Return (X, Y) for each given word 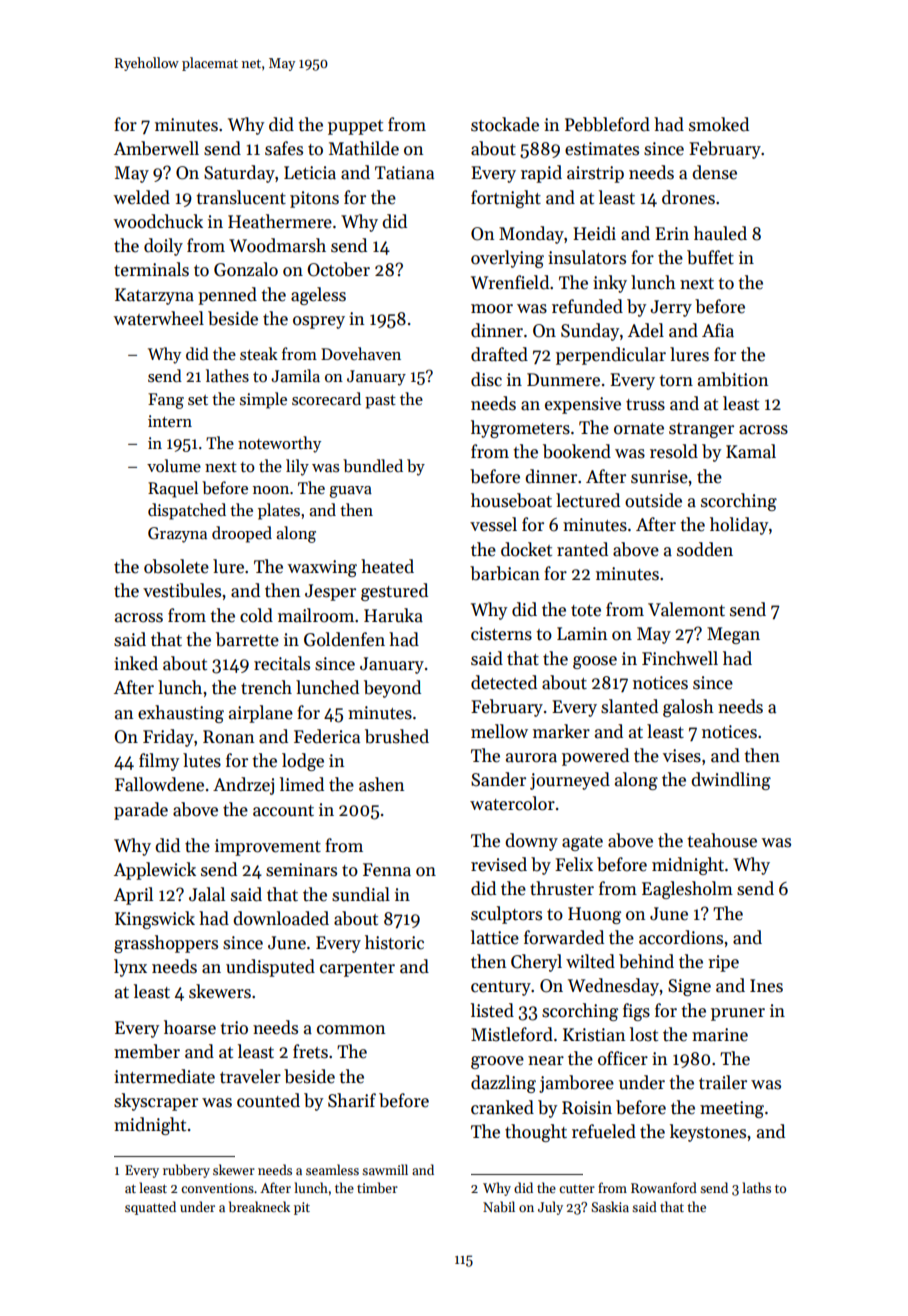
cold (256, 615)
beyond (392, 689)
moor (492, 309)
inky (610, 284)
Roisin (587, 1108)
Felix (574, 864)
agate (582, 843)
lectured (588, 500)
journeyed (570, 781)
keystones (708, 1133)
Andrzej (243, 786)
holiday (739, 526)
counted (268, 1100)
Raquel (173, 489)
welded (141, 197)
